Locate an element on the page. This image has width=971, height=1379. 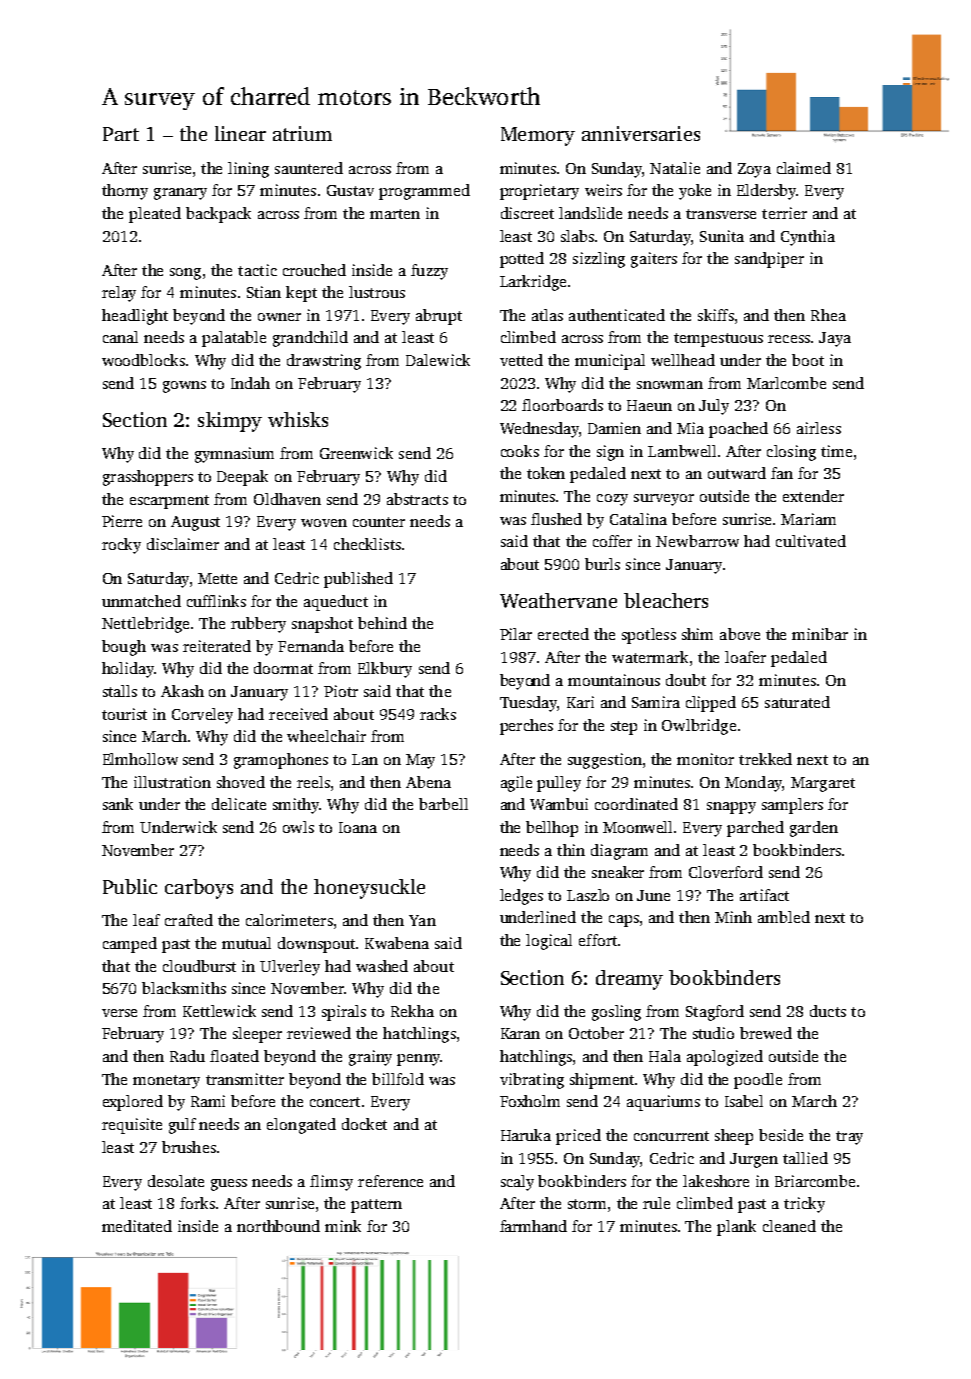
disclaimer is located at coordinates (183, 544).
